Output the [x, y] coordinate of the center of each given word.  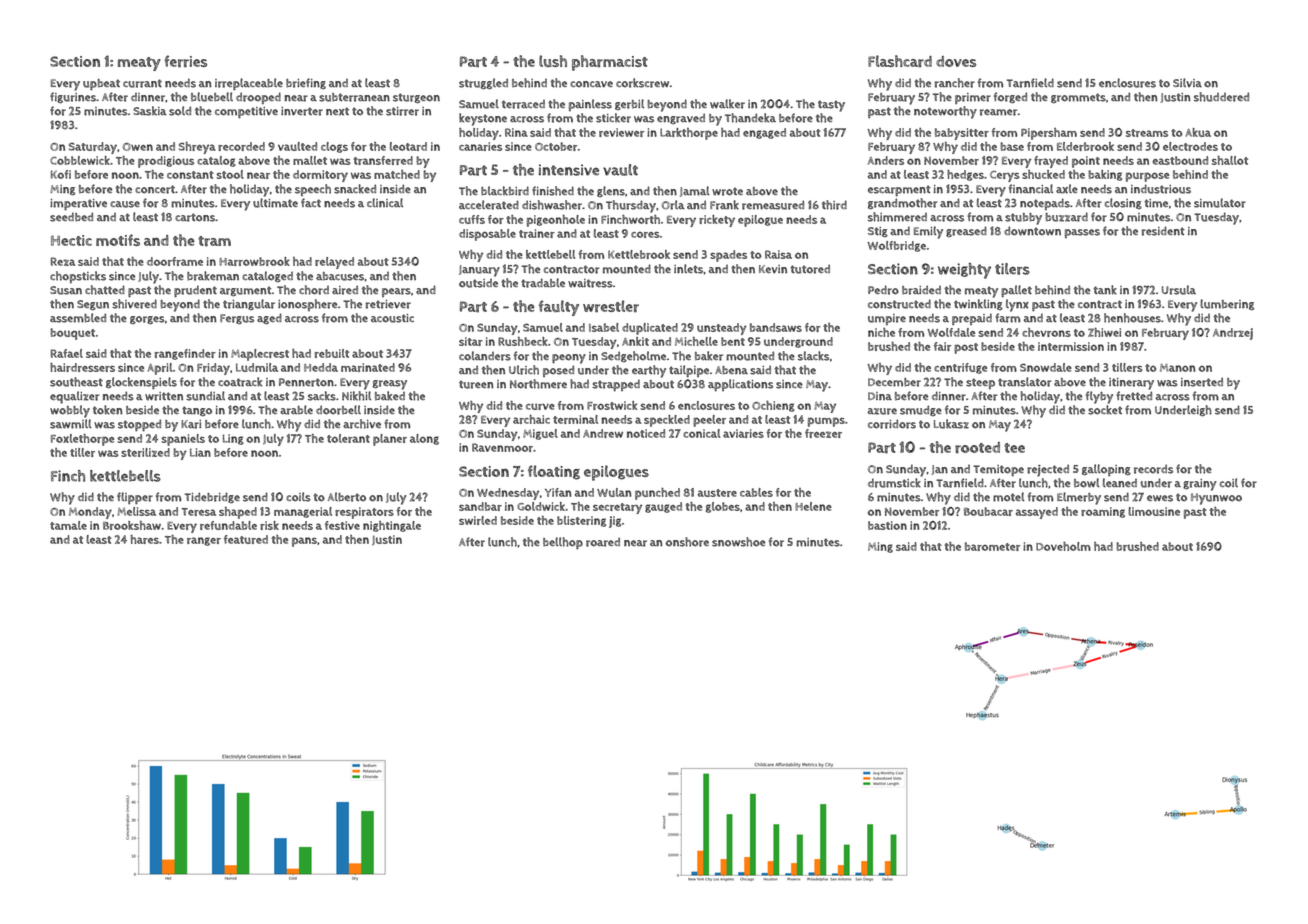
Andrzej [1233, 334]
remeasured [773, 205]
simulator [1220, 203]
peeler [709, 421]
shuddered [1221, 97]
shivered [134, 304]
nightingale [392, 526]
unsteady [722, 329]
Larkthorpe [689, 134]
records [1153, 469]
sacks [322, 396]
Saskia [150, 111]
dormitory [320, 176]
